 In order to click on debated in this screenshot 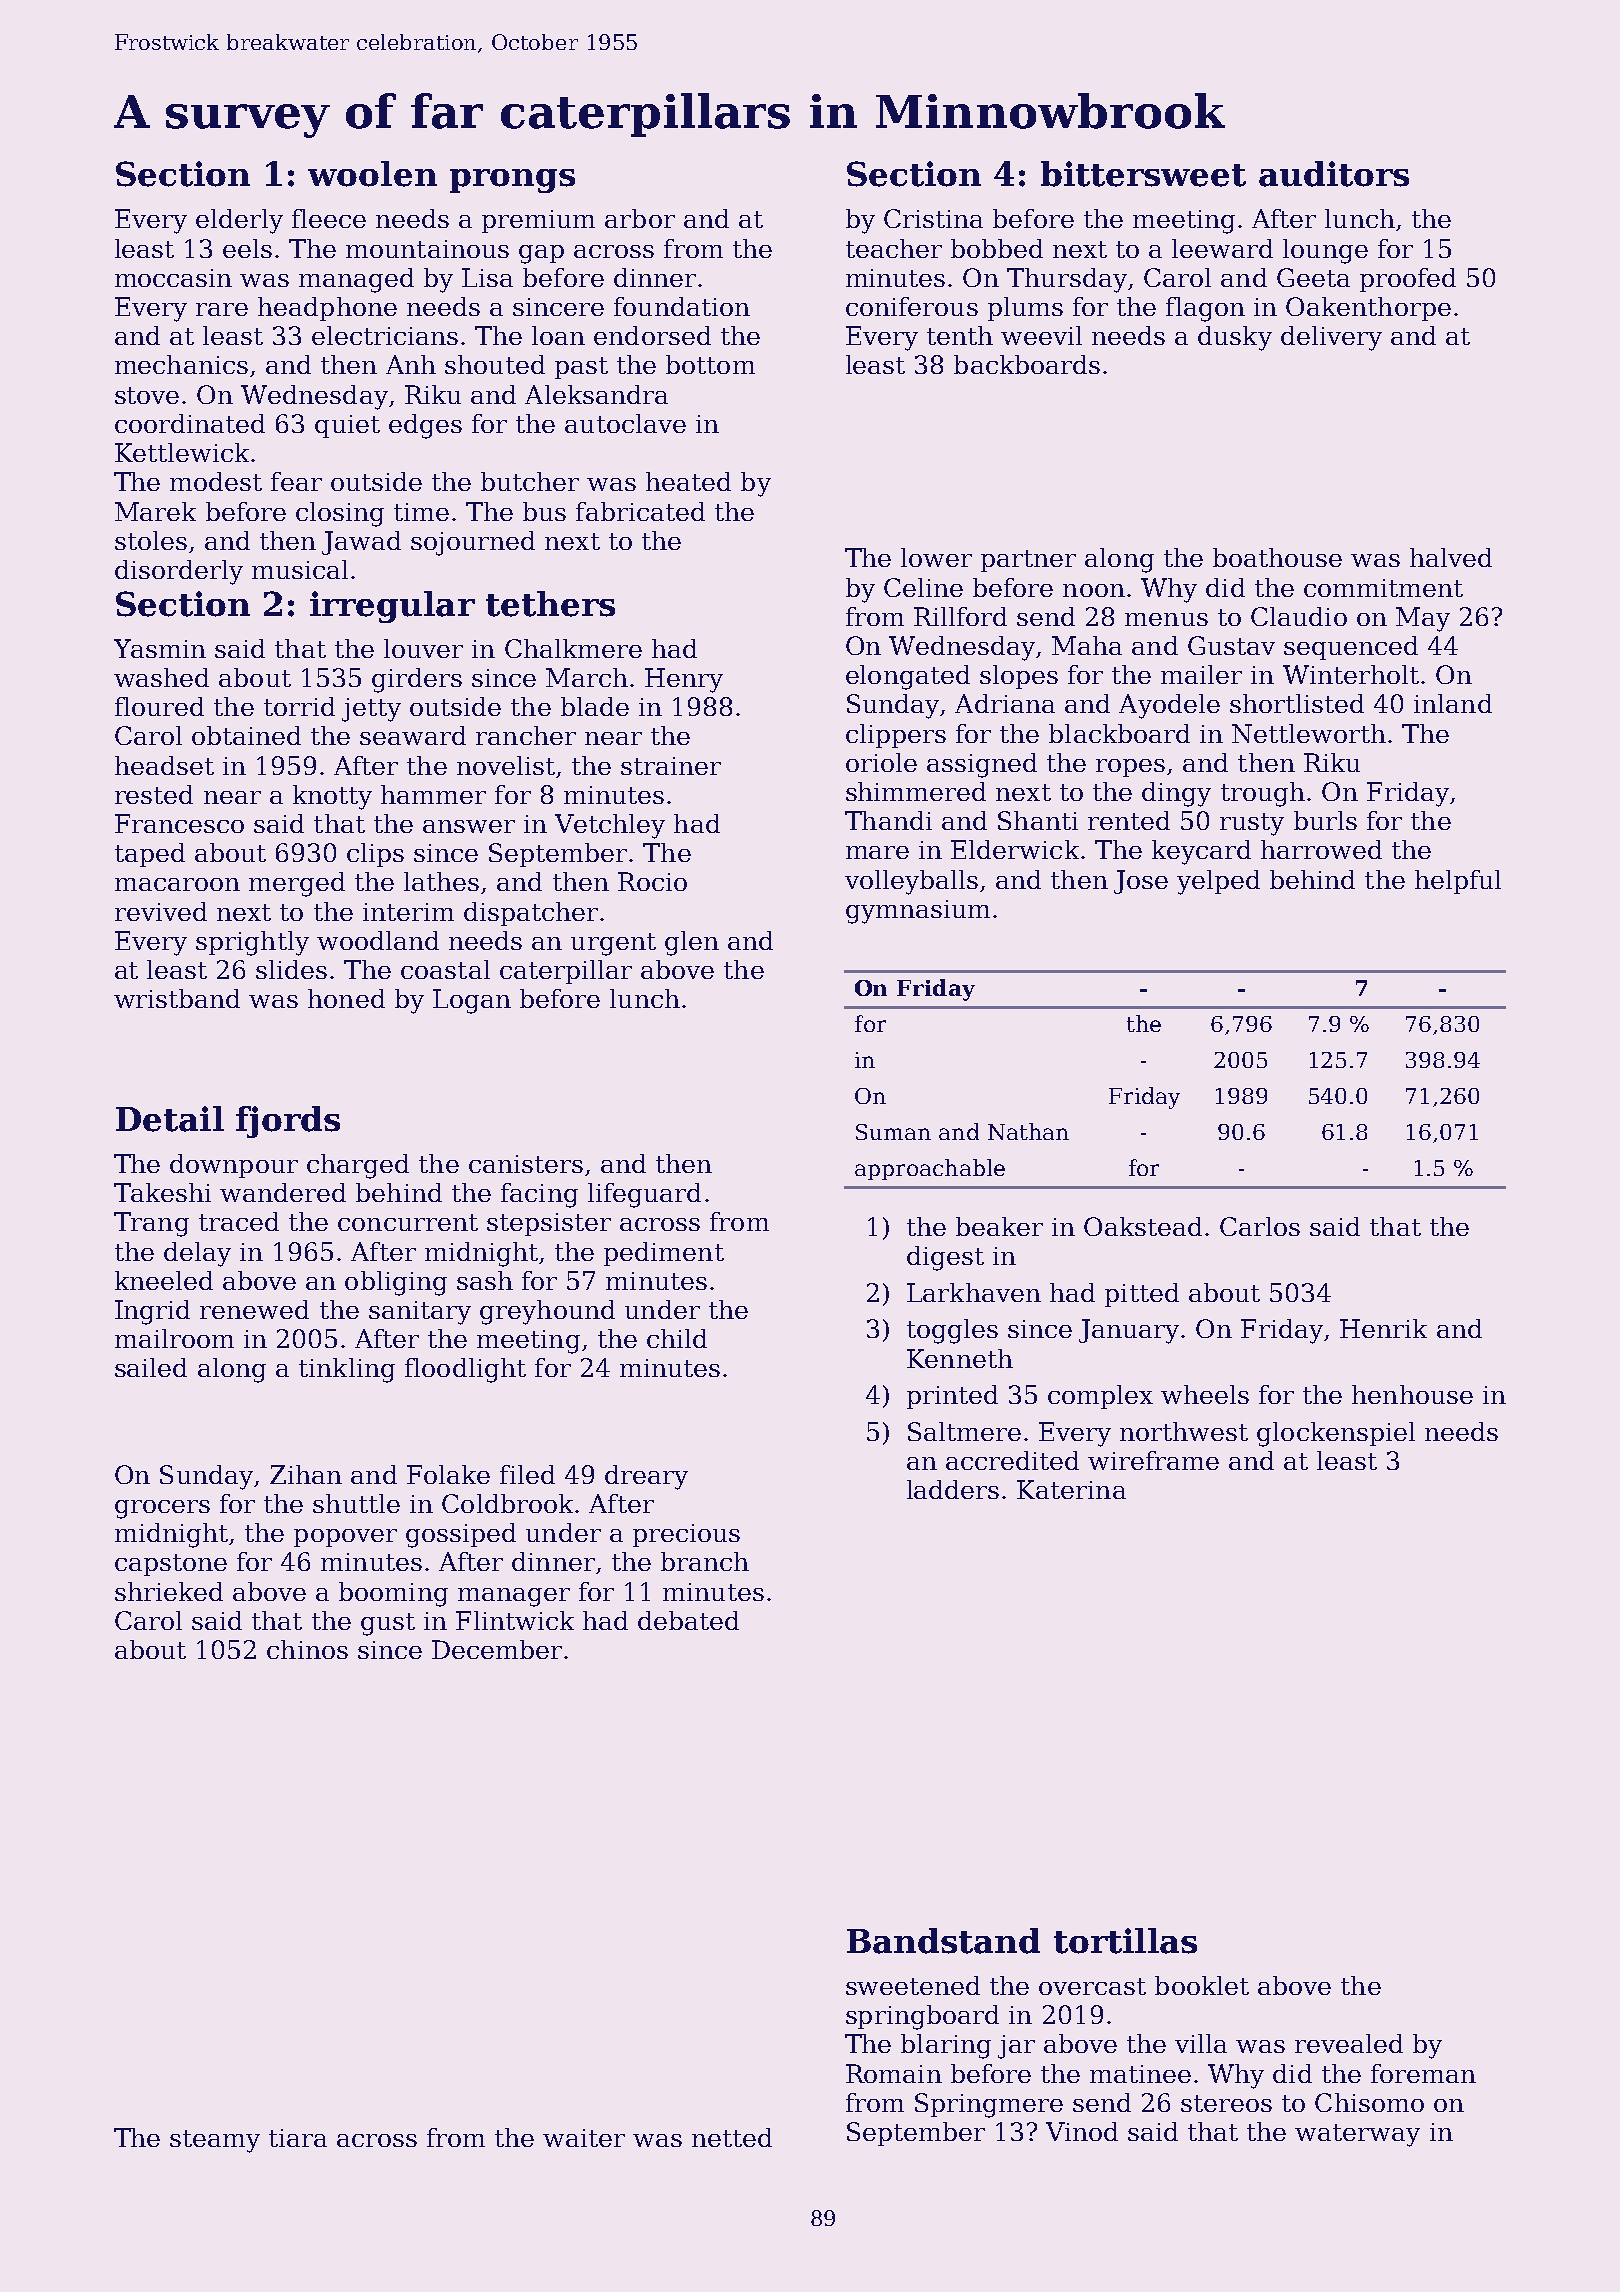, I will do `click(688, 1620)`.
